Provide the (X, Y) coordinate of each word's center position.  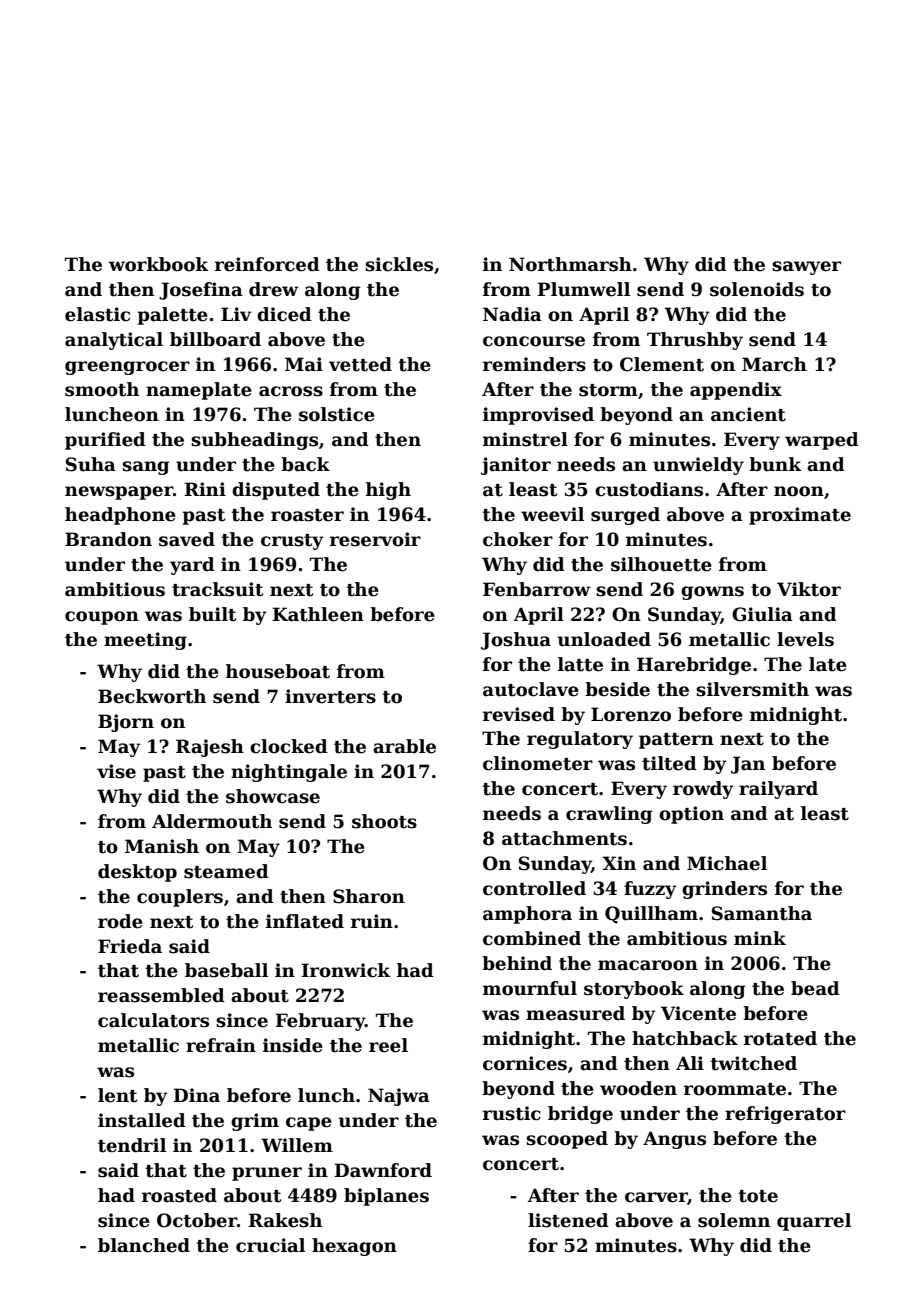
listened (568, 1220)
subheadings (254, 441)
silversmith (752, 689)
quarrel (814, 1222)
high (388, 491)
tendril (132, 1145)
